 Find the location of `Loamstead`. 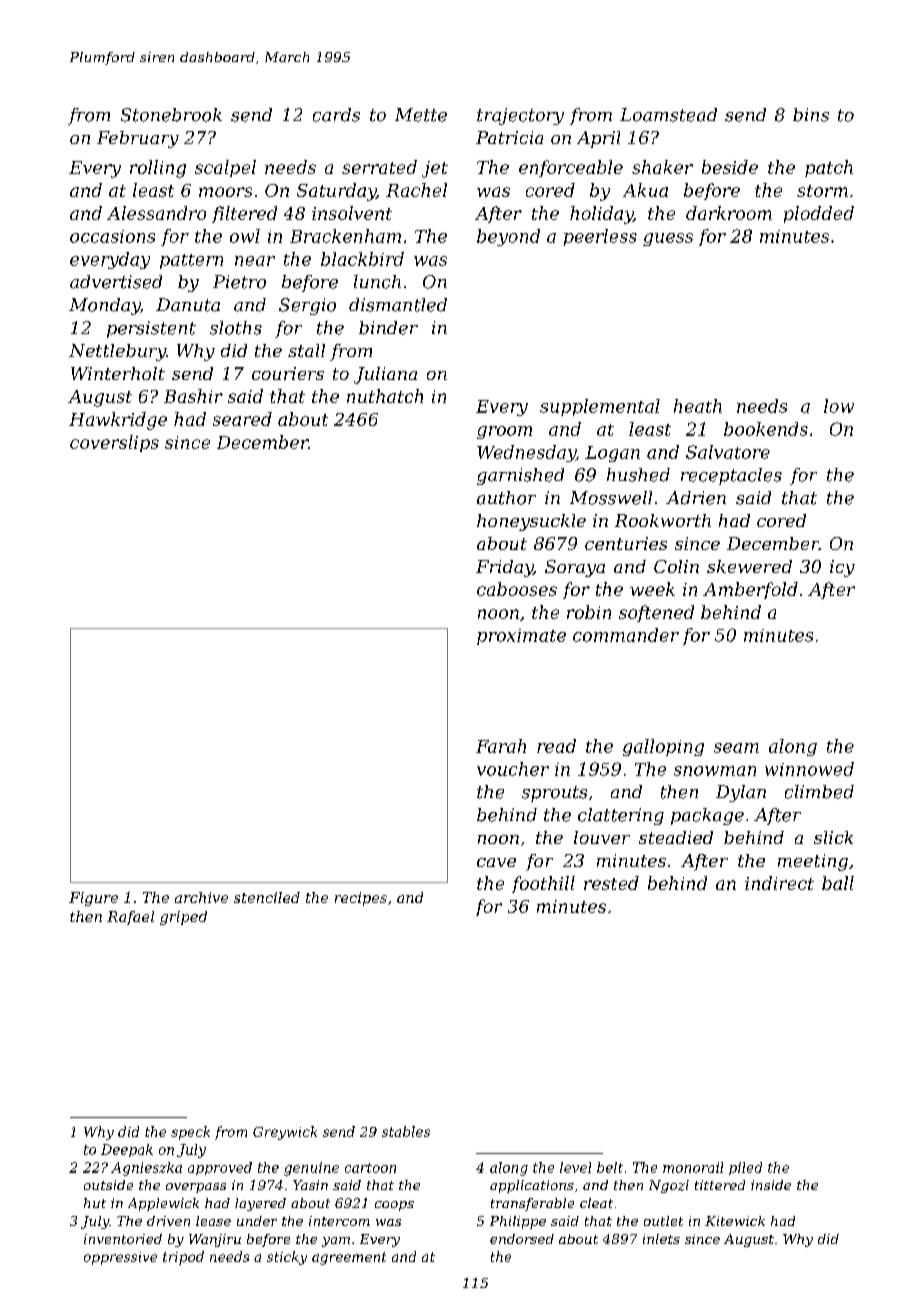

Loamstead is located at coordinates (668, 115).
